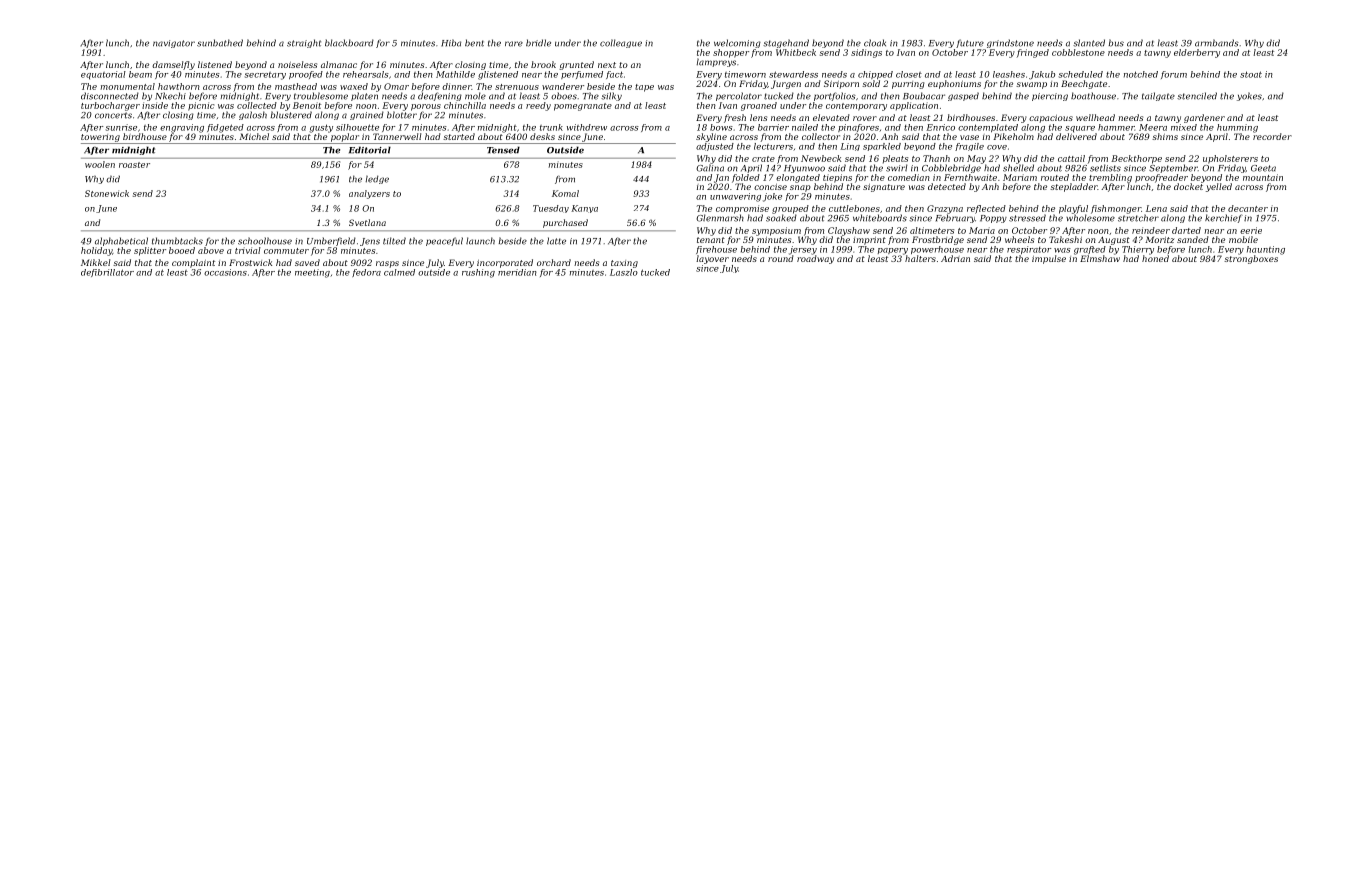 The image size is (1372, 887). I want to click on defibrillator, so click(107, 273).
